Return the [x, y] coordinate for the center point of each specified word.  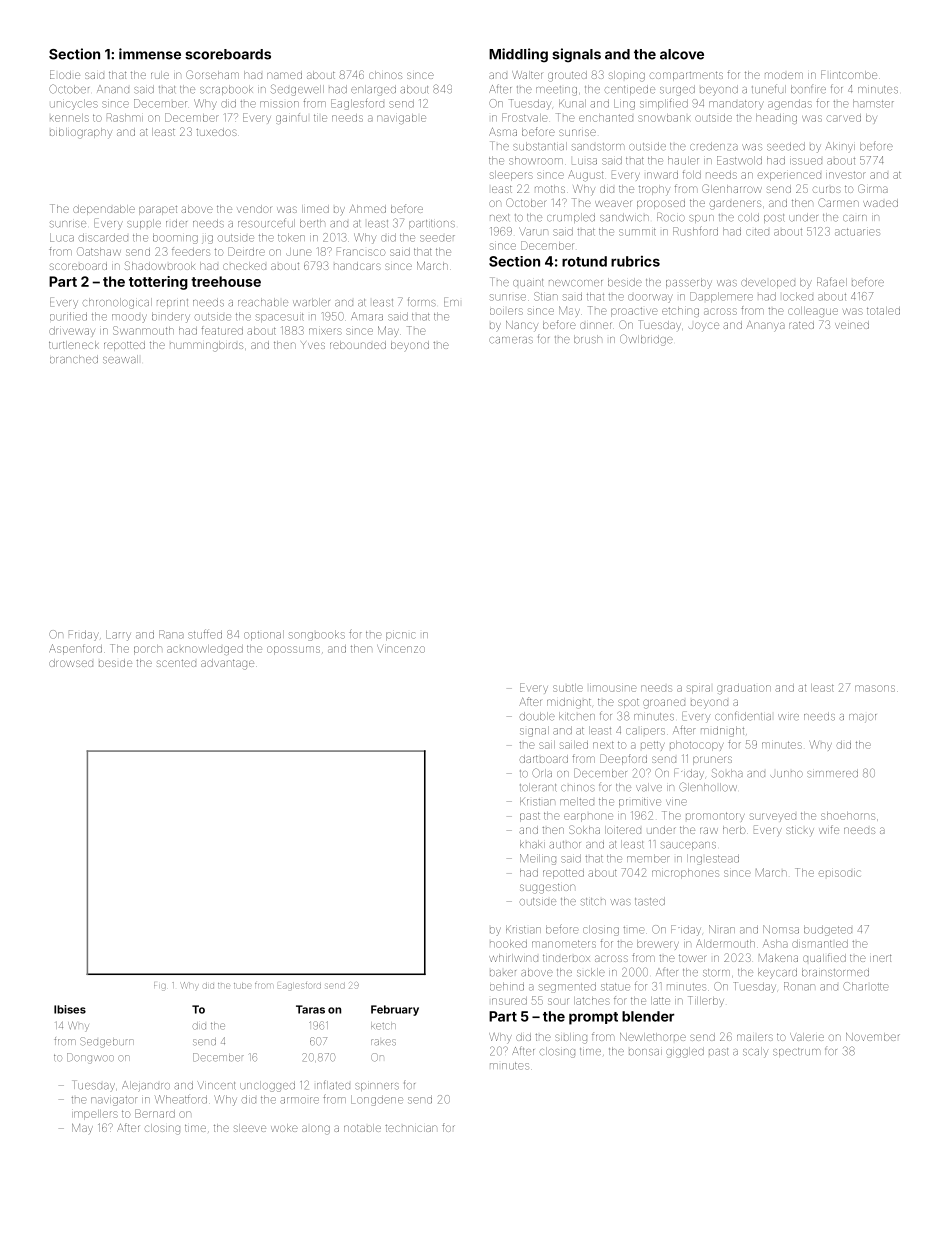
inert [880, 958]
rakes [383, 1042]
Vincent [216, 1085]
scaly [755, 1052]
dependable [104, 210]
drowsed [71, 663]
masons [875, 688]
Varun [533, 231]
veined [852, 325]
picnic [401, 636]
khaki [532, 844]
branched [74, 359]
